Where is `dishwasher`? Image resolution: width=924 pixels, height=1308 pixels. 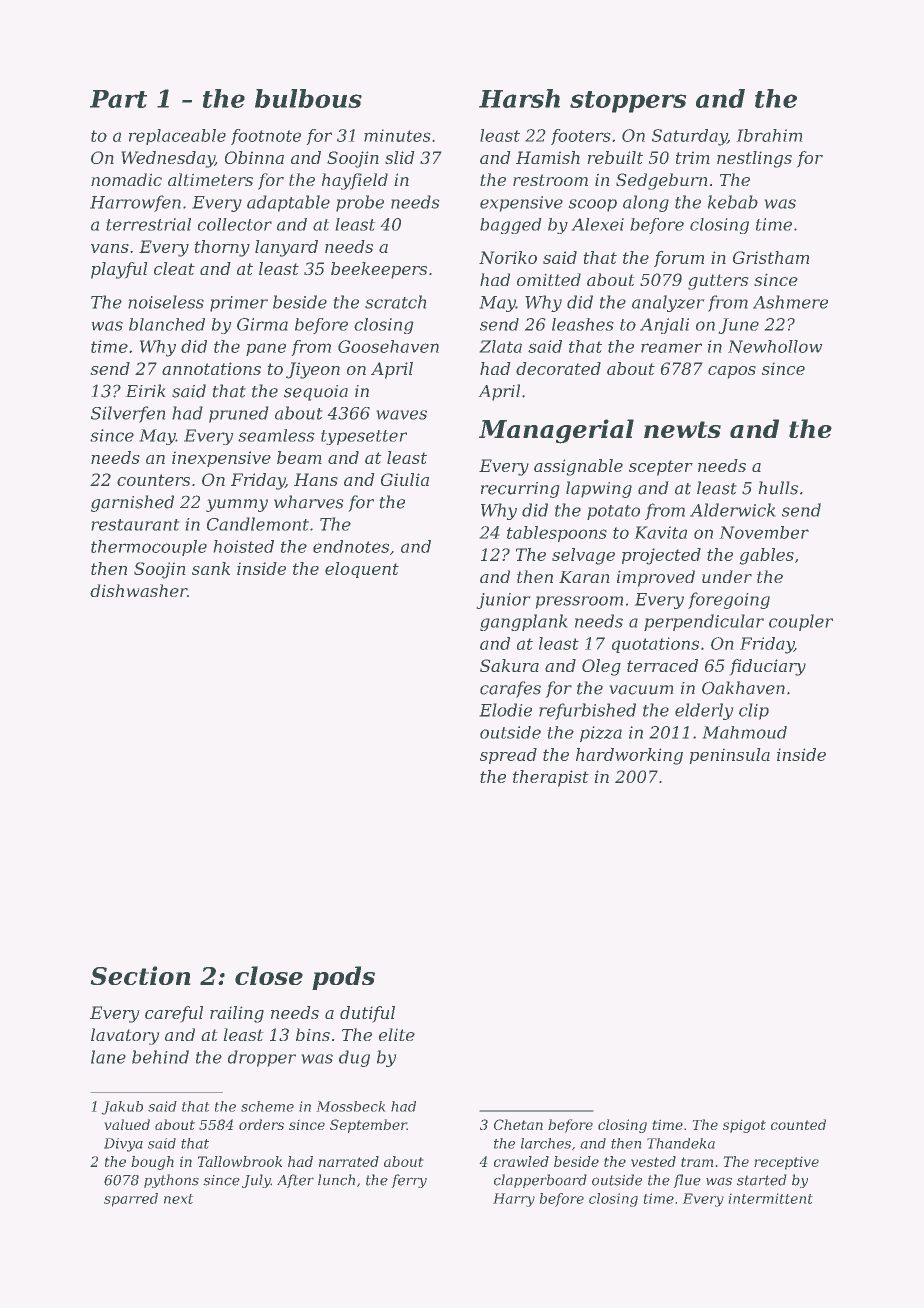
dishwasher is located at coordinates (138, 590).
